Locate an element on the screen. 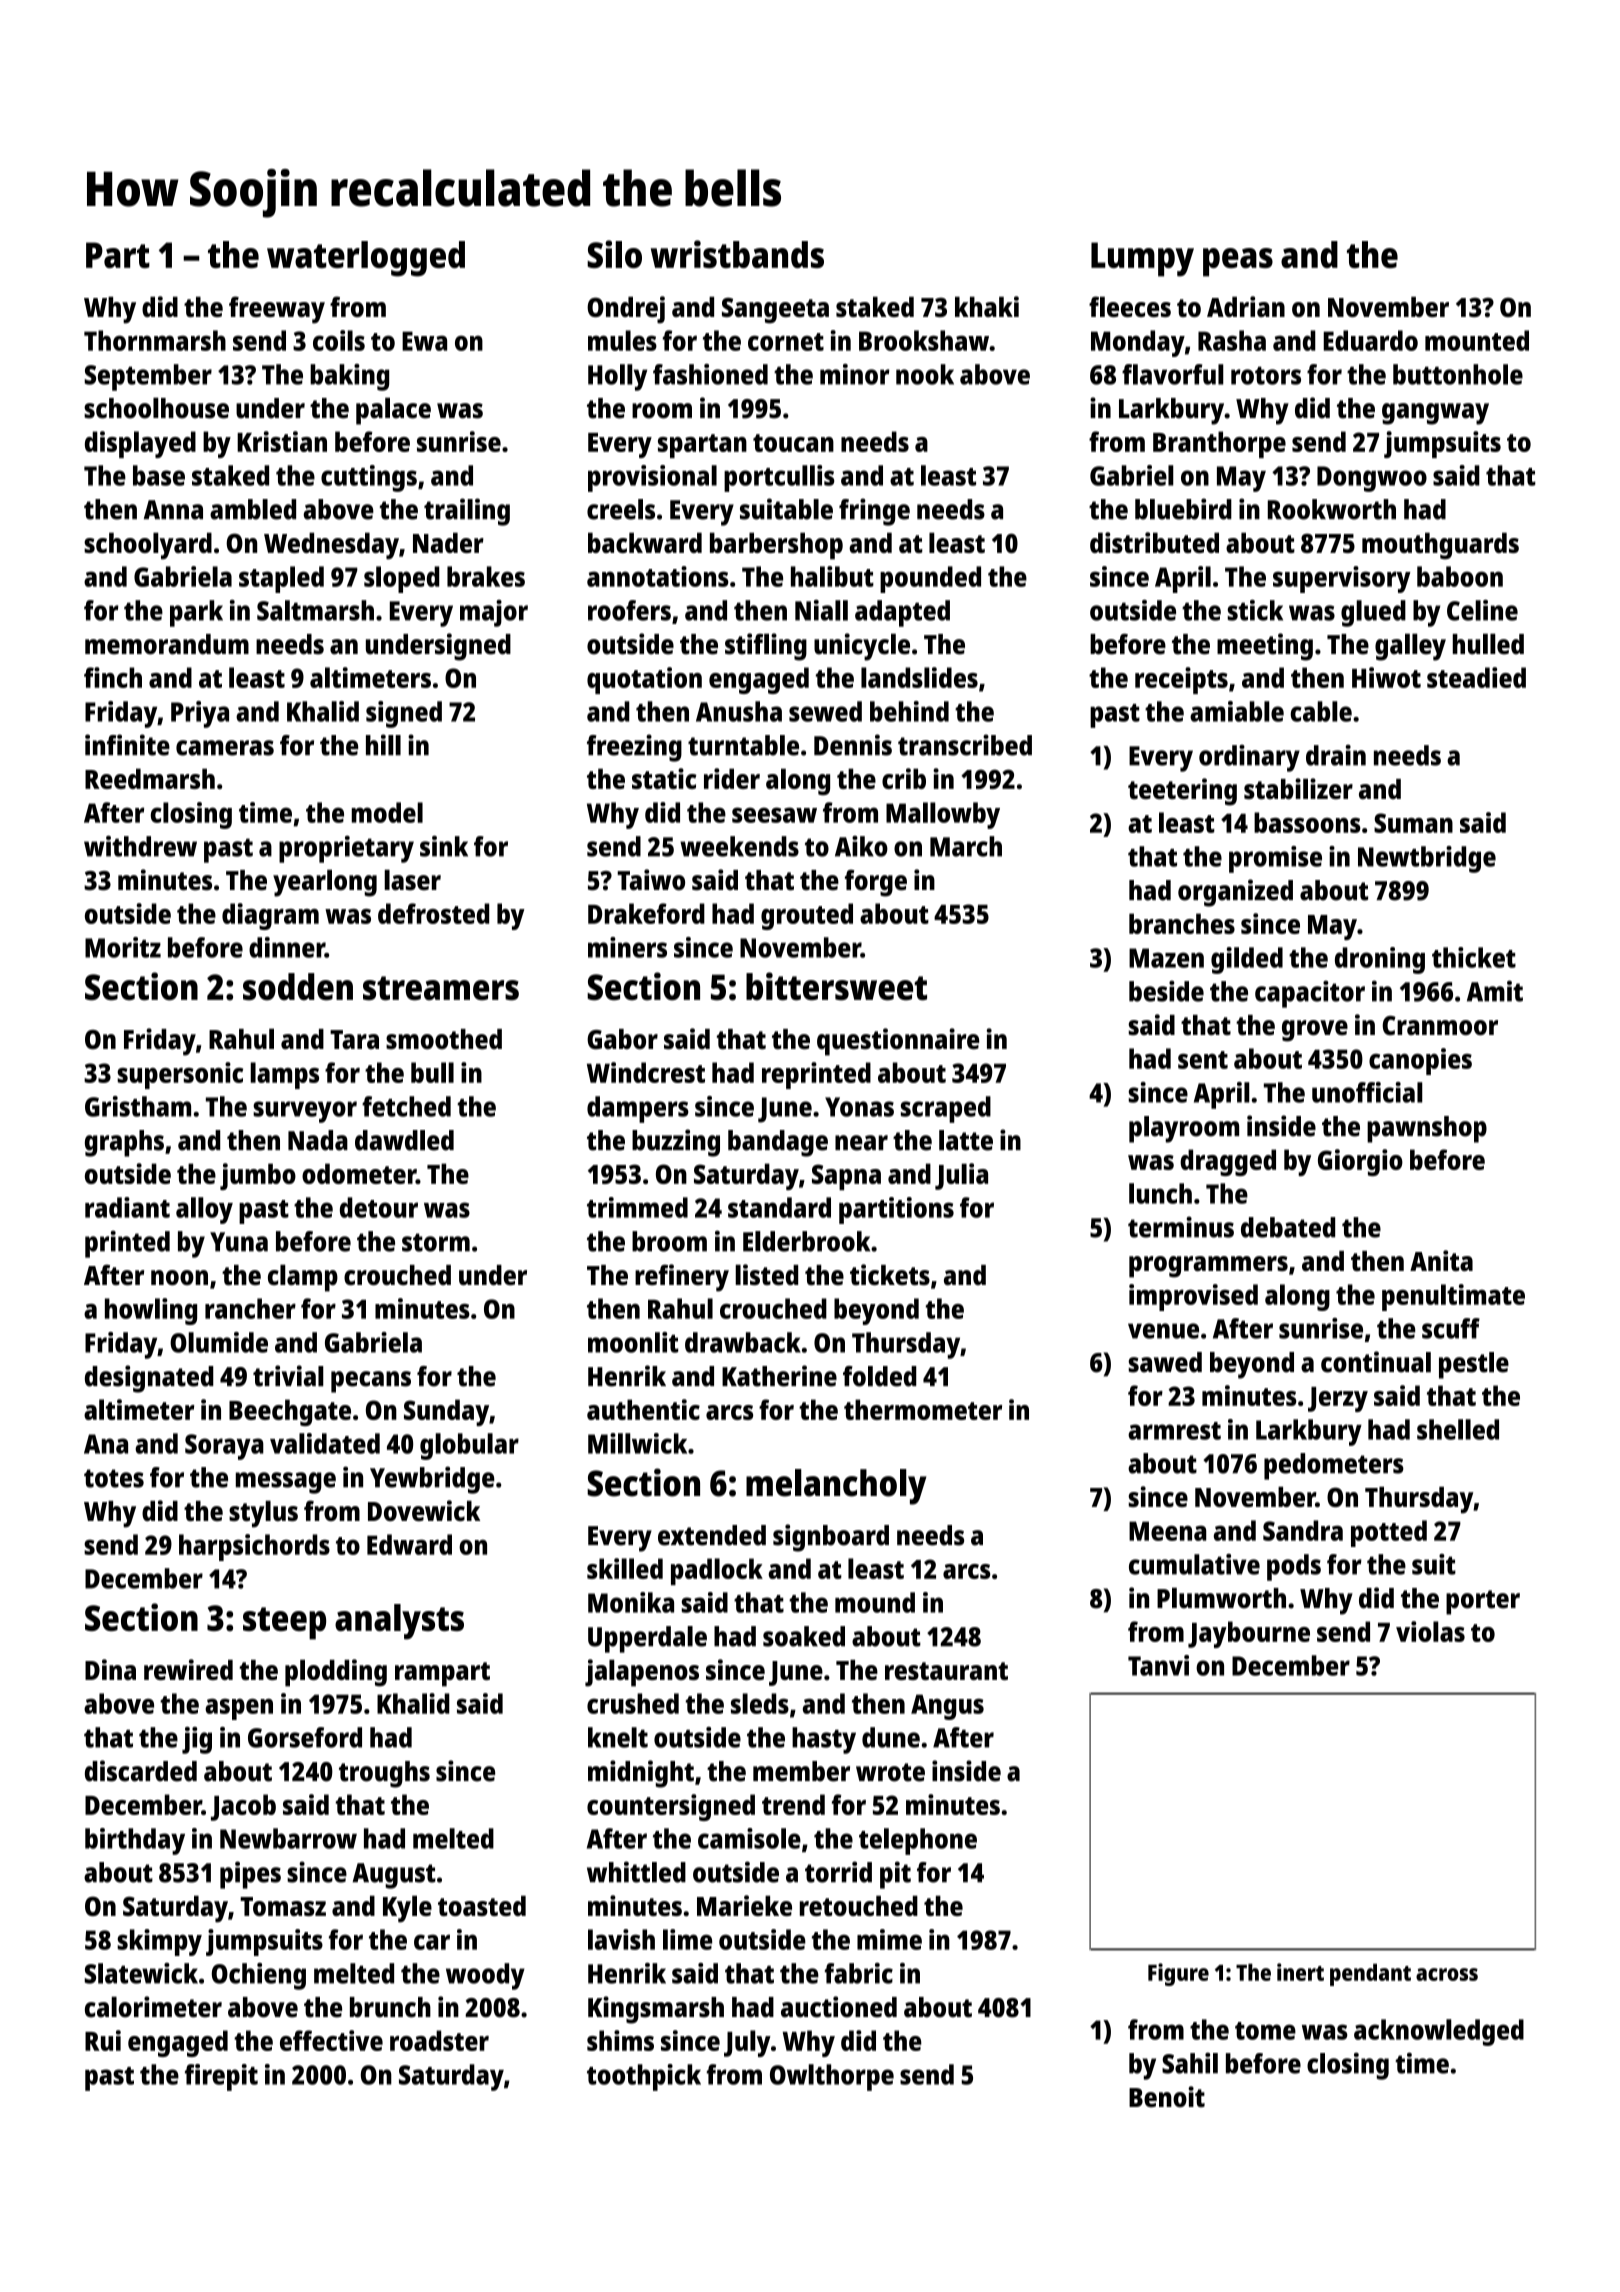 This screenshot has width=1620, height=2292. static is located at coordinates (664, 778).
